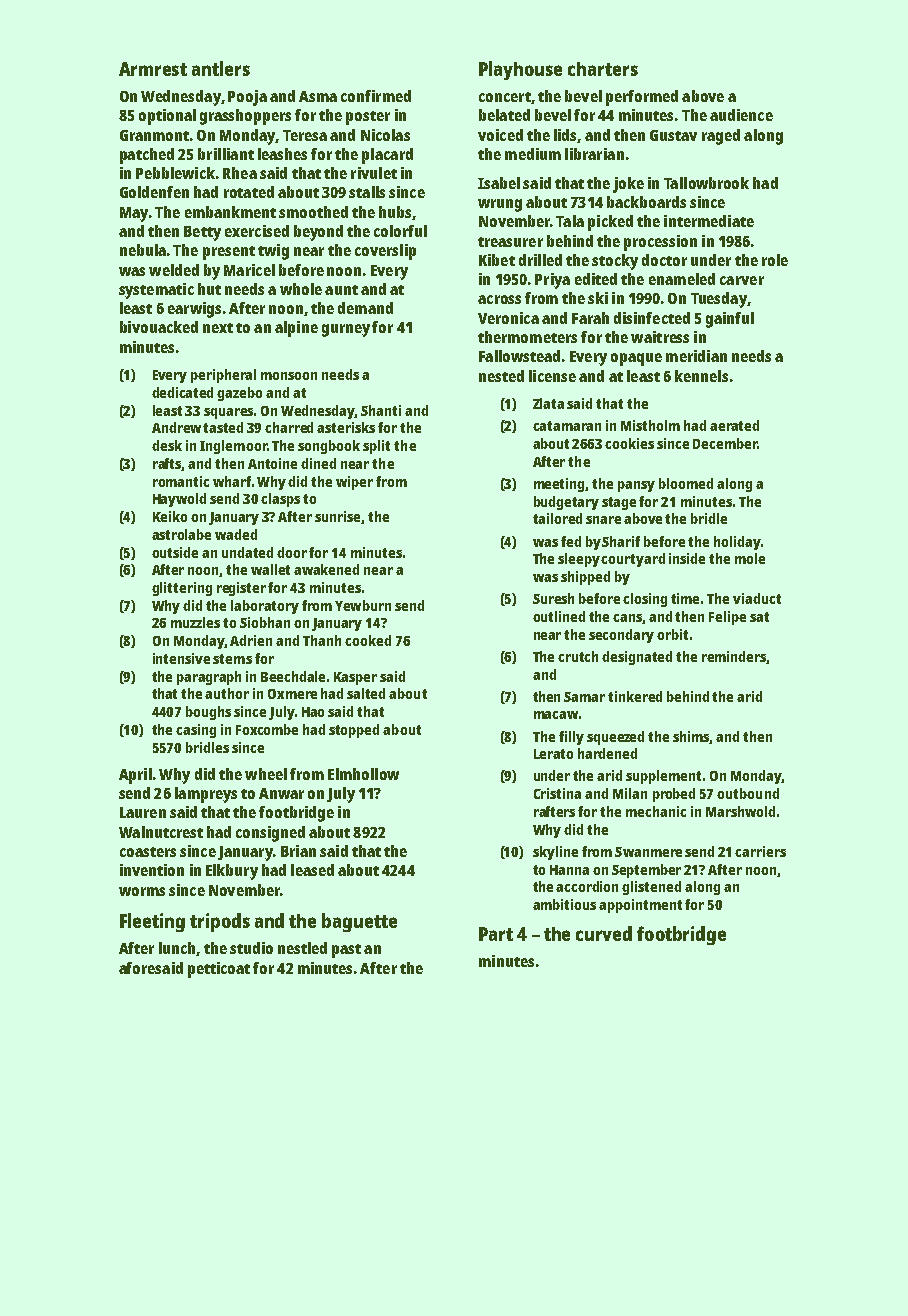 This page has height=1316, width=908. What do you see at coordinates (556, 715) in the page?
I see `macaw` at bounding box center [556, 715].
